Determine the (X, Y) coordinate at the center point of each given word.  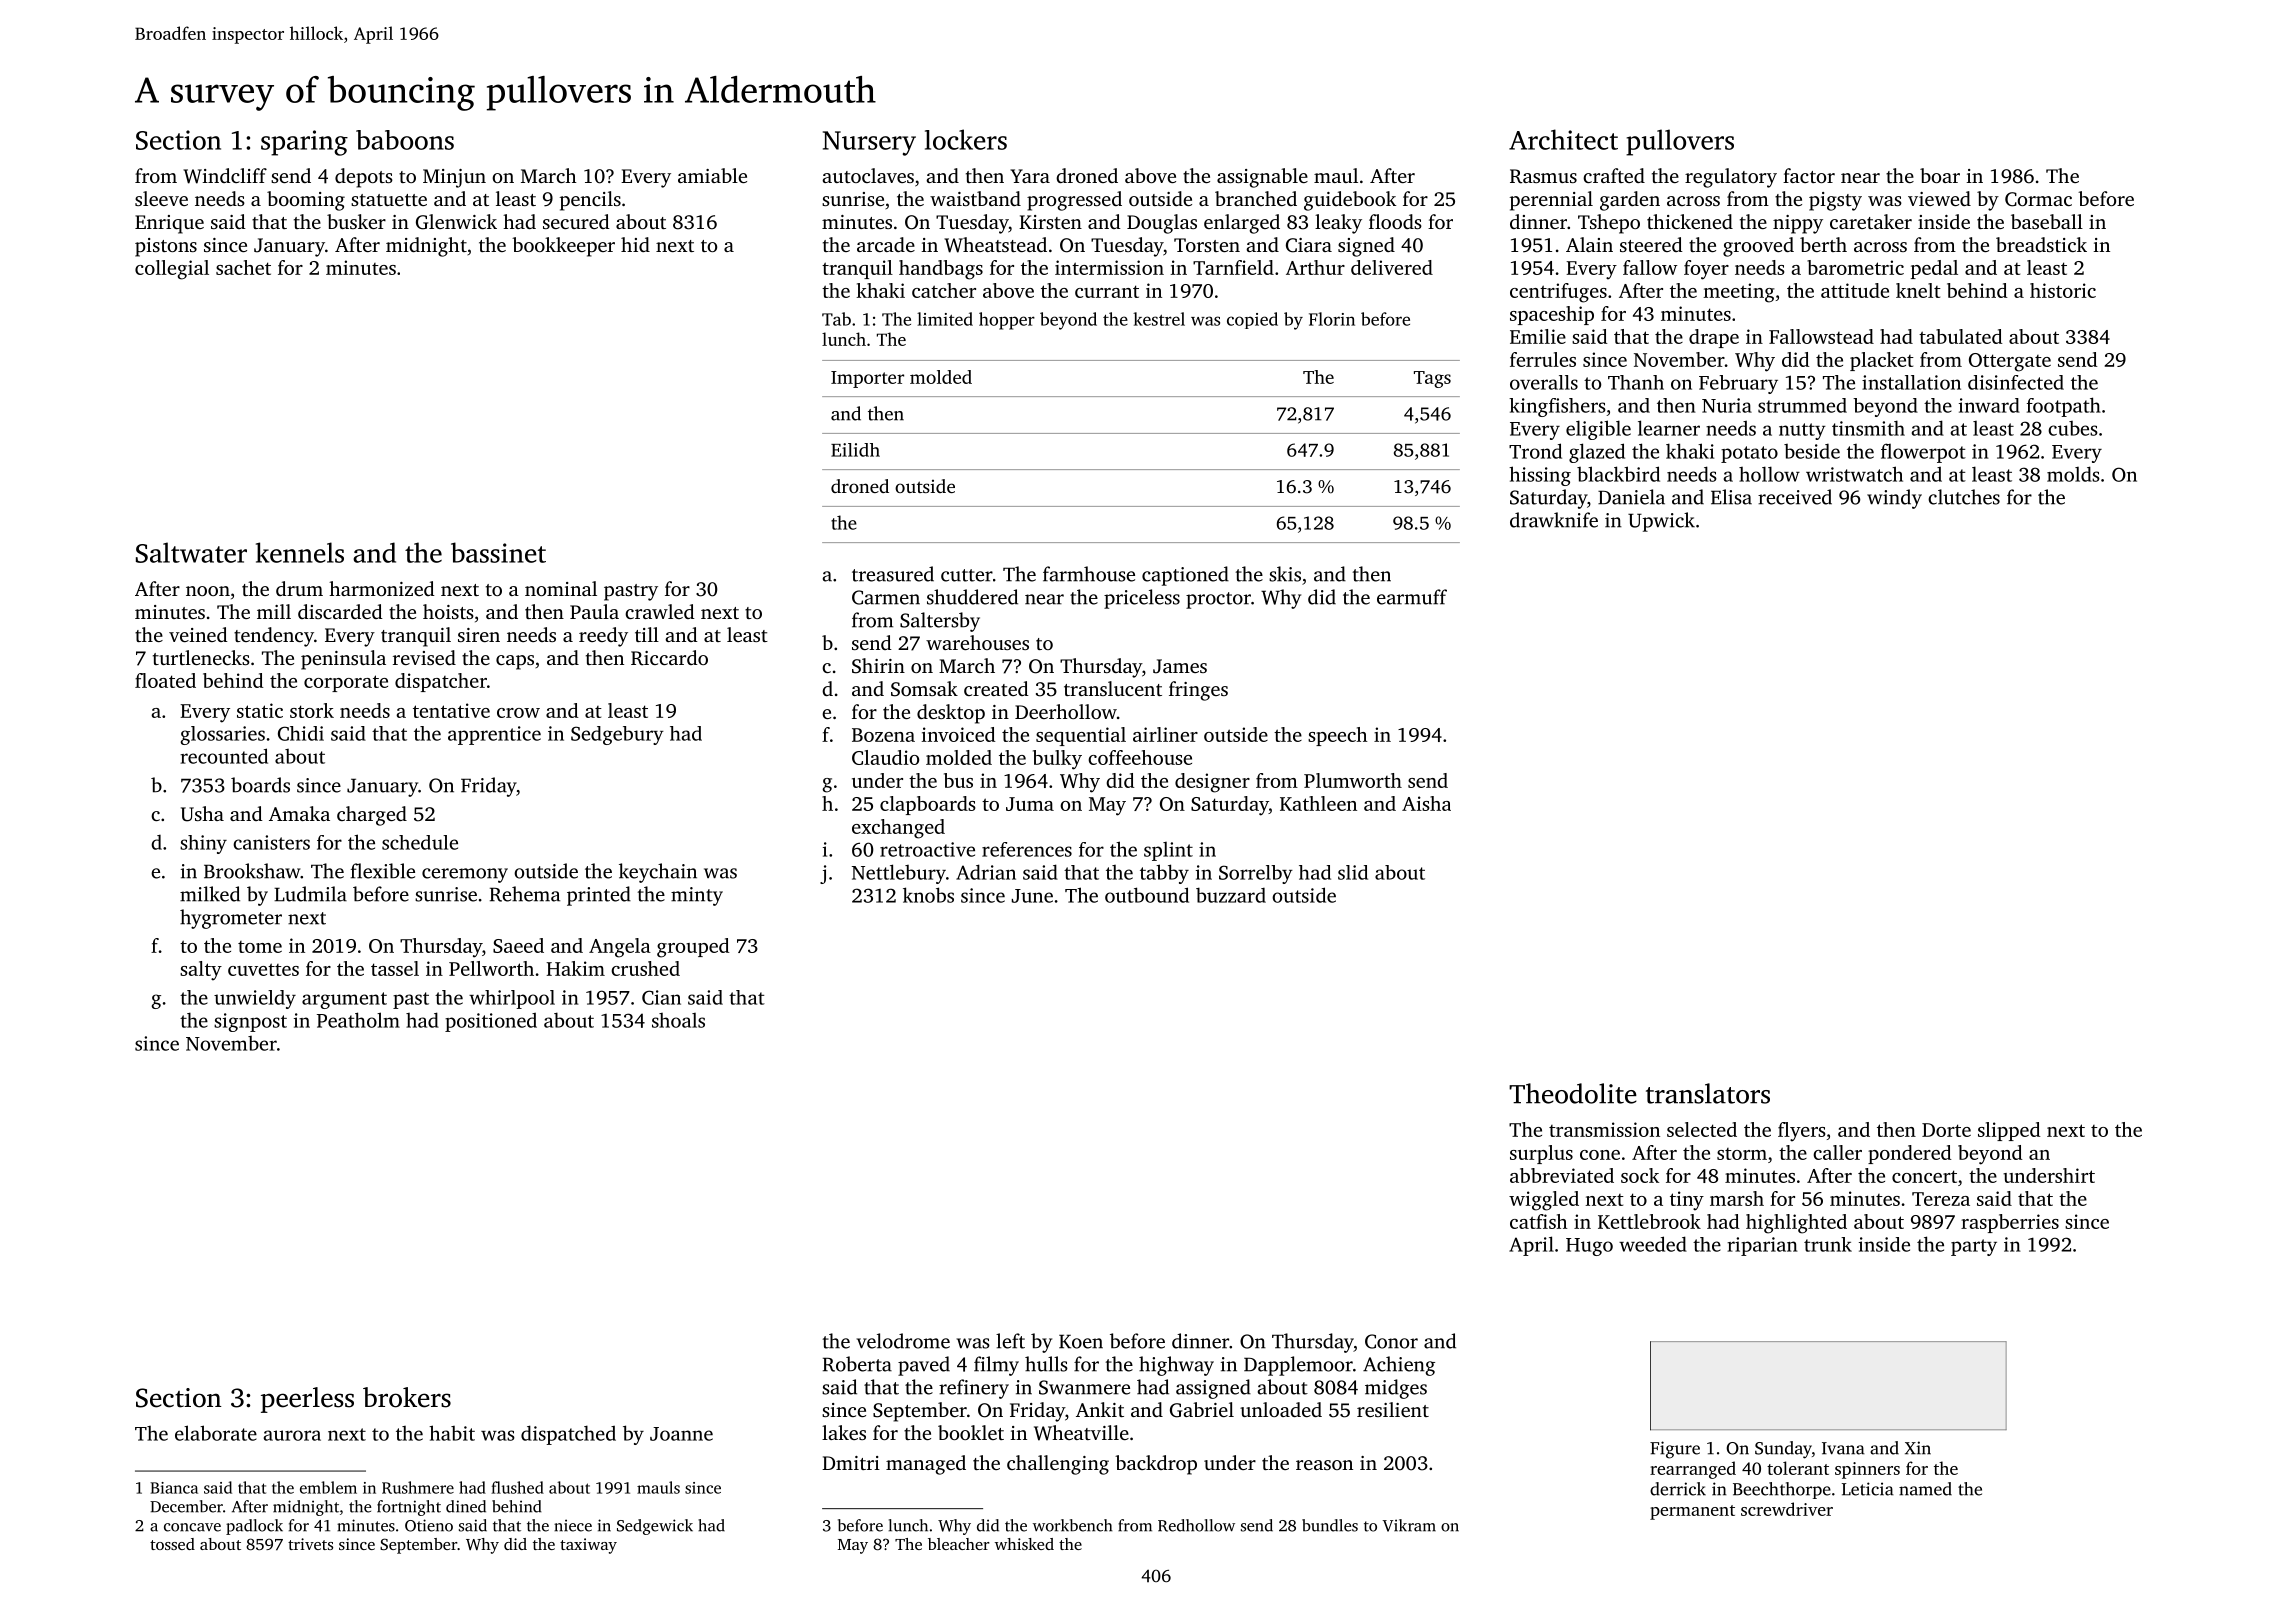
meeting (1739, 293)
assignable (1262, 178)
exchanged (898, 829)
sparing (304, 143)
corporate (346, 683)
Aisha (1426, 803)
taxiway (588, 1546)
